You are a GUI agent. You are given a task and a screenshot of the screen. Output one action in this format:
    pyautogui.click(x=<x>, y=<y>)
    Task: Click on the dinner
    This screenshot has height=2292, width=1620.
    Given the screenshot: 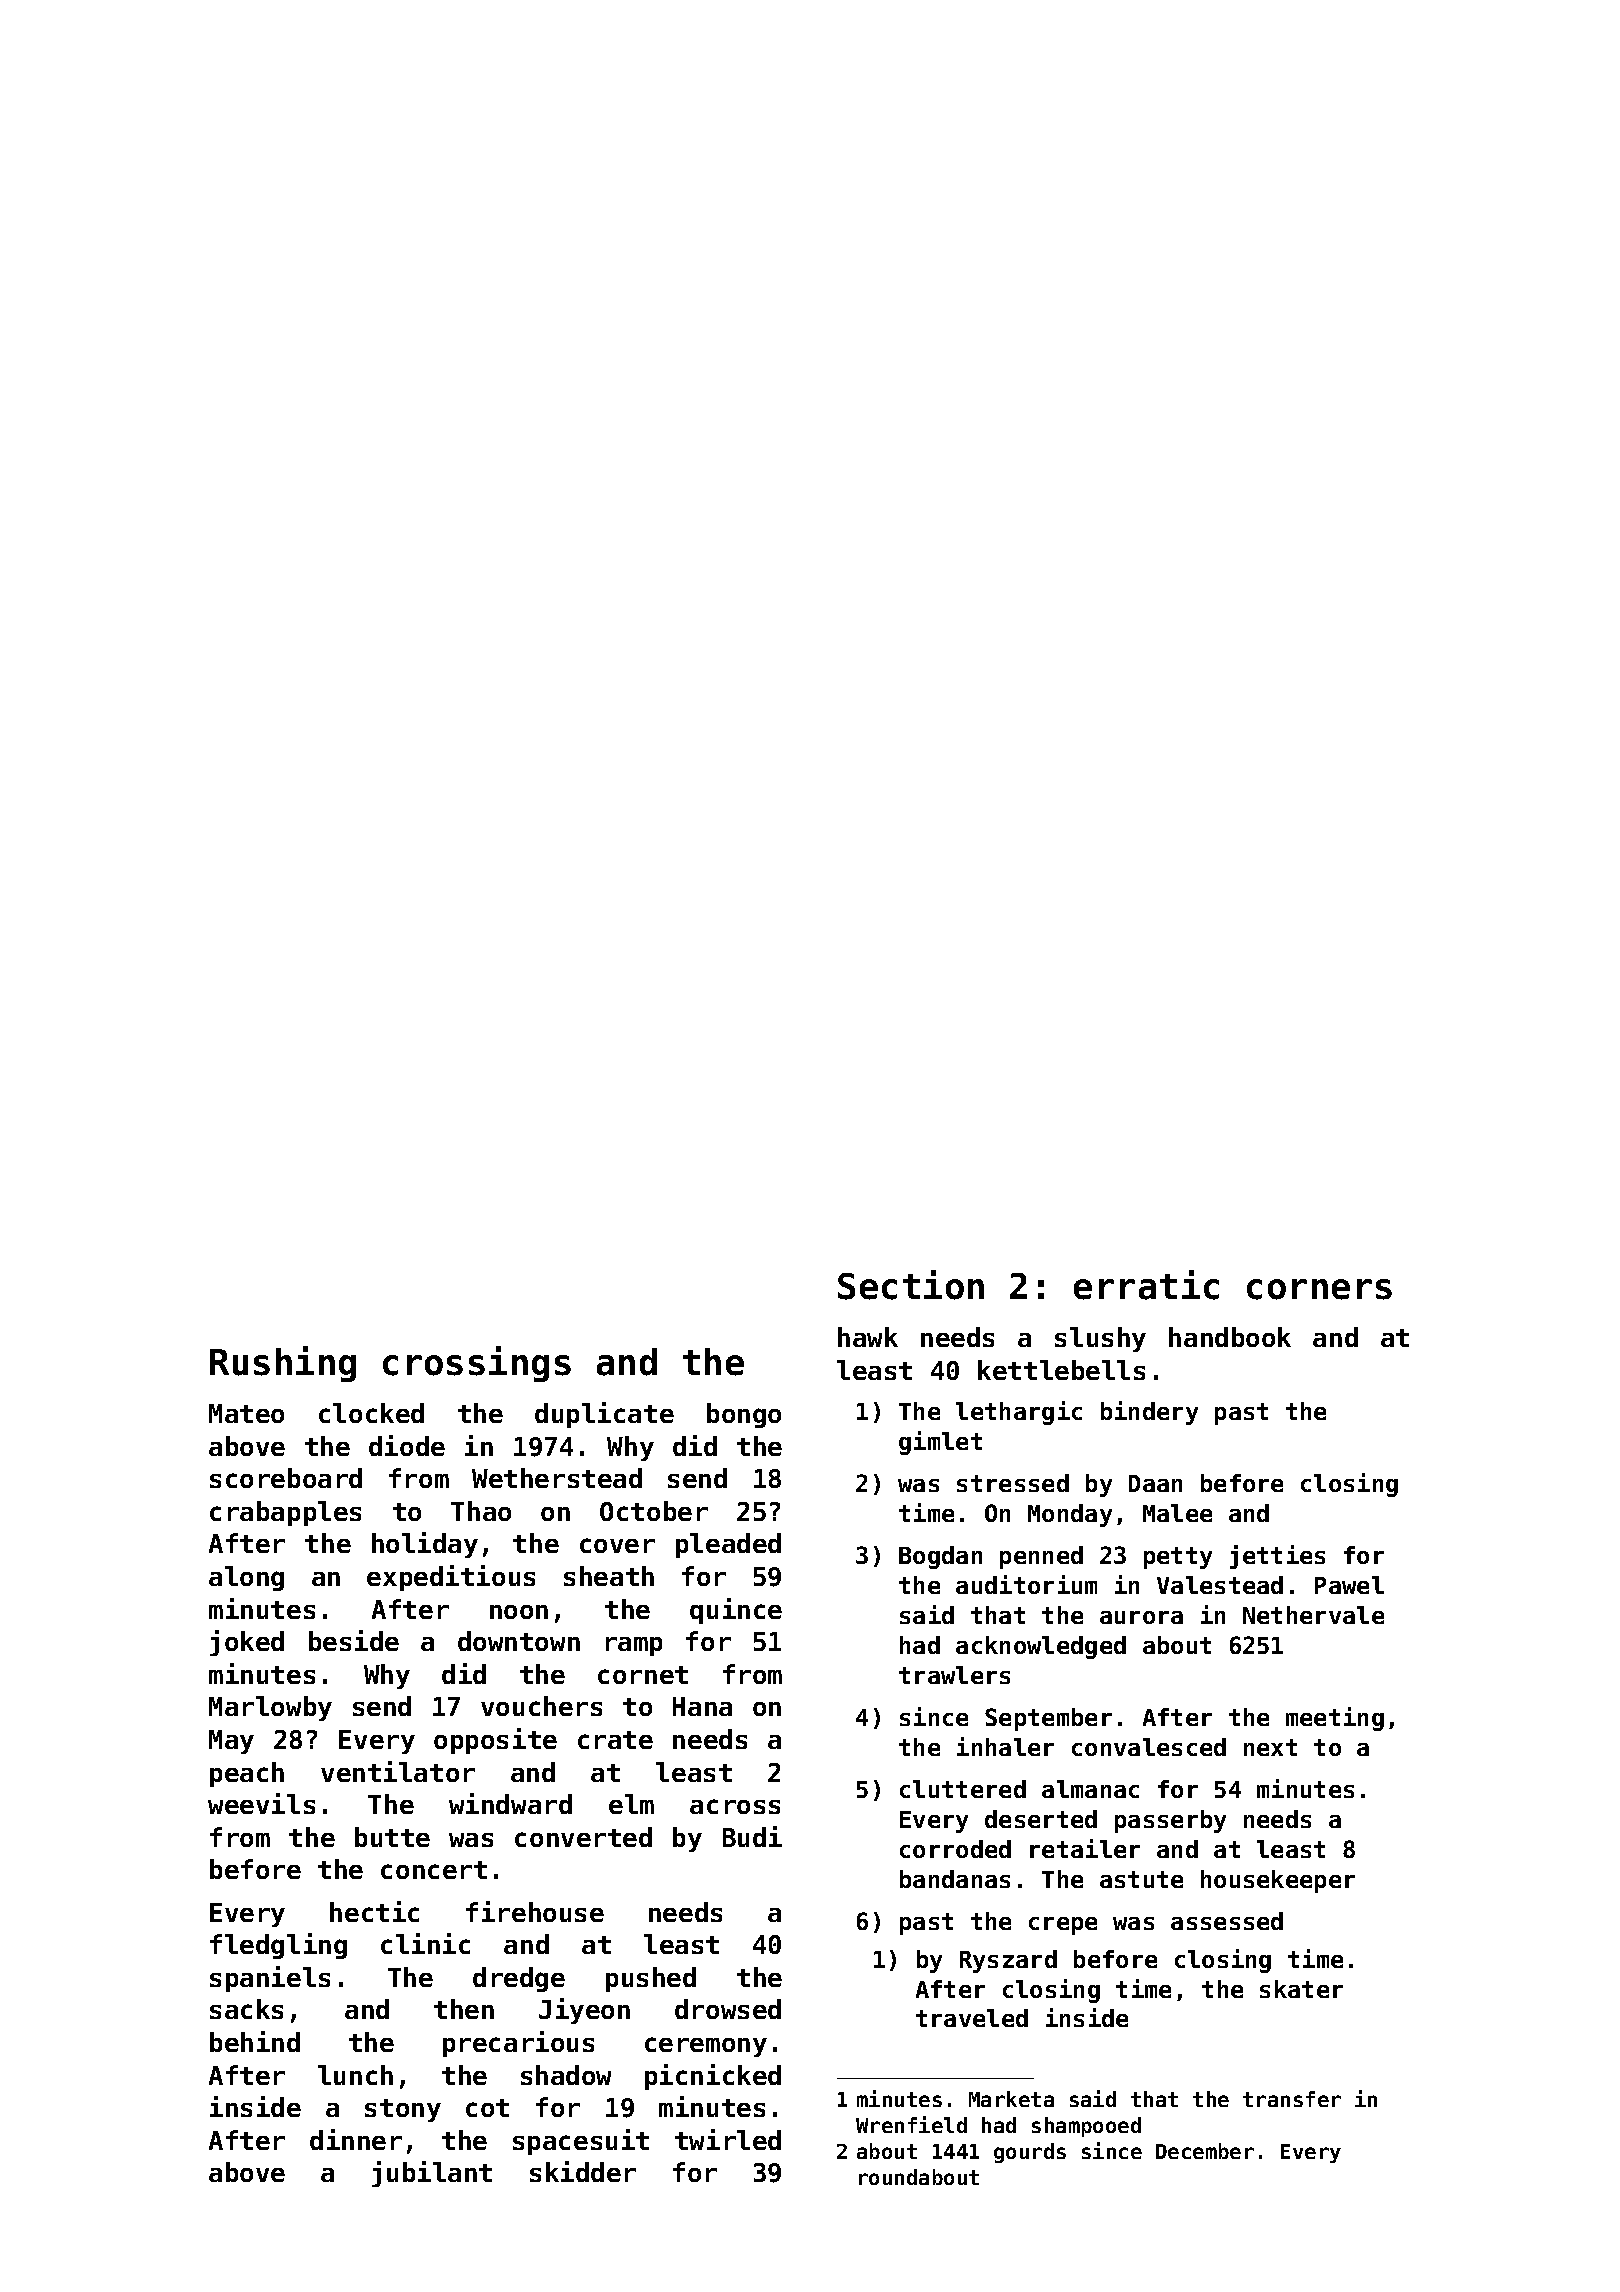 What is the action you would take?
    pyautogui.click(x=356, y=2139)
